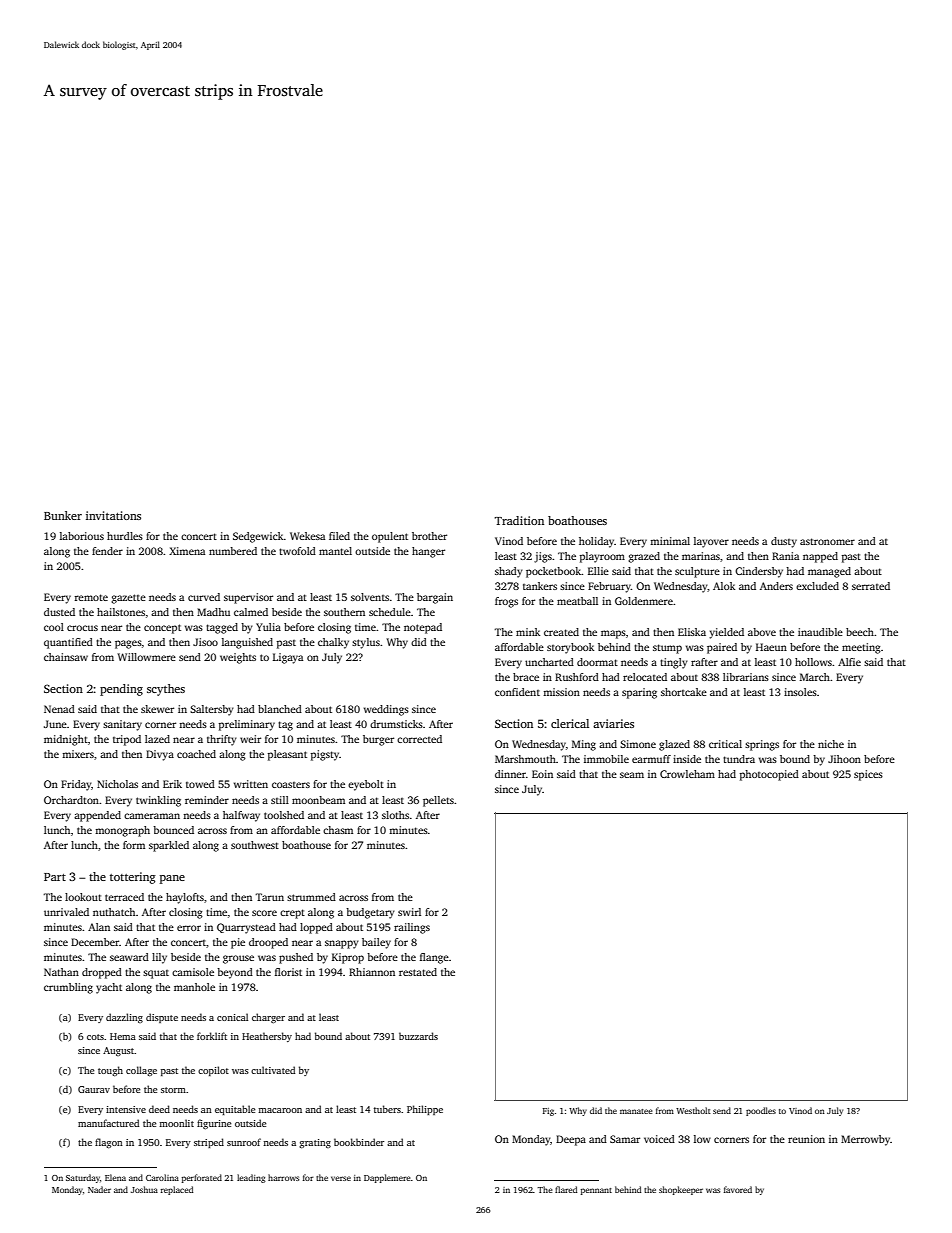  I want to click on cots, so click(95, 1037).
